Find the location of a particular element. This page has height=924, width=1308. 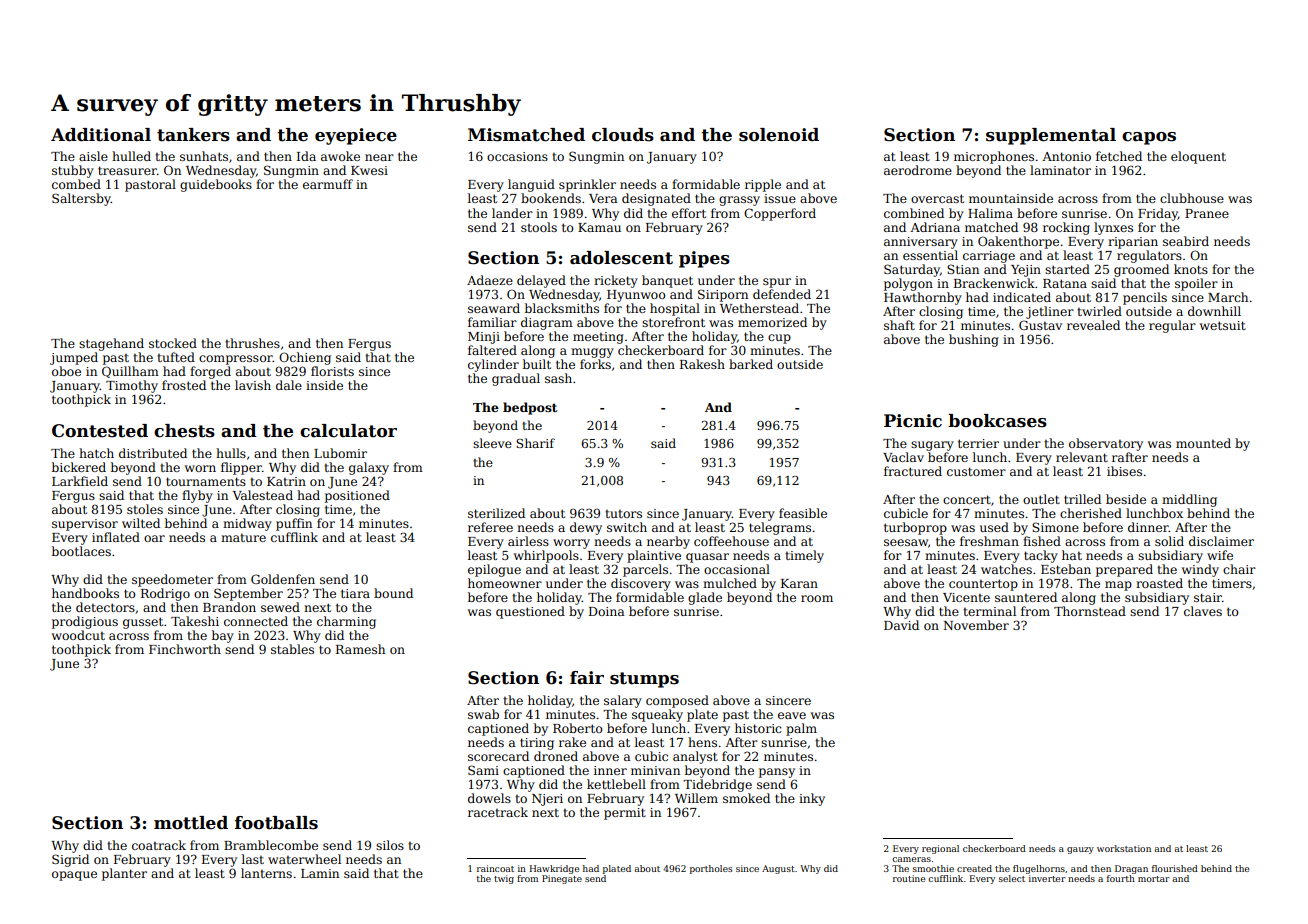

tiara is located at coordinates (355, 593).
